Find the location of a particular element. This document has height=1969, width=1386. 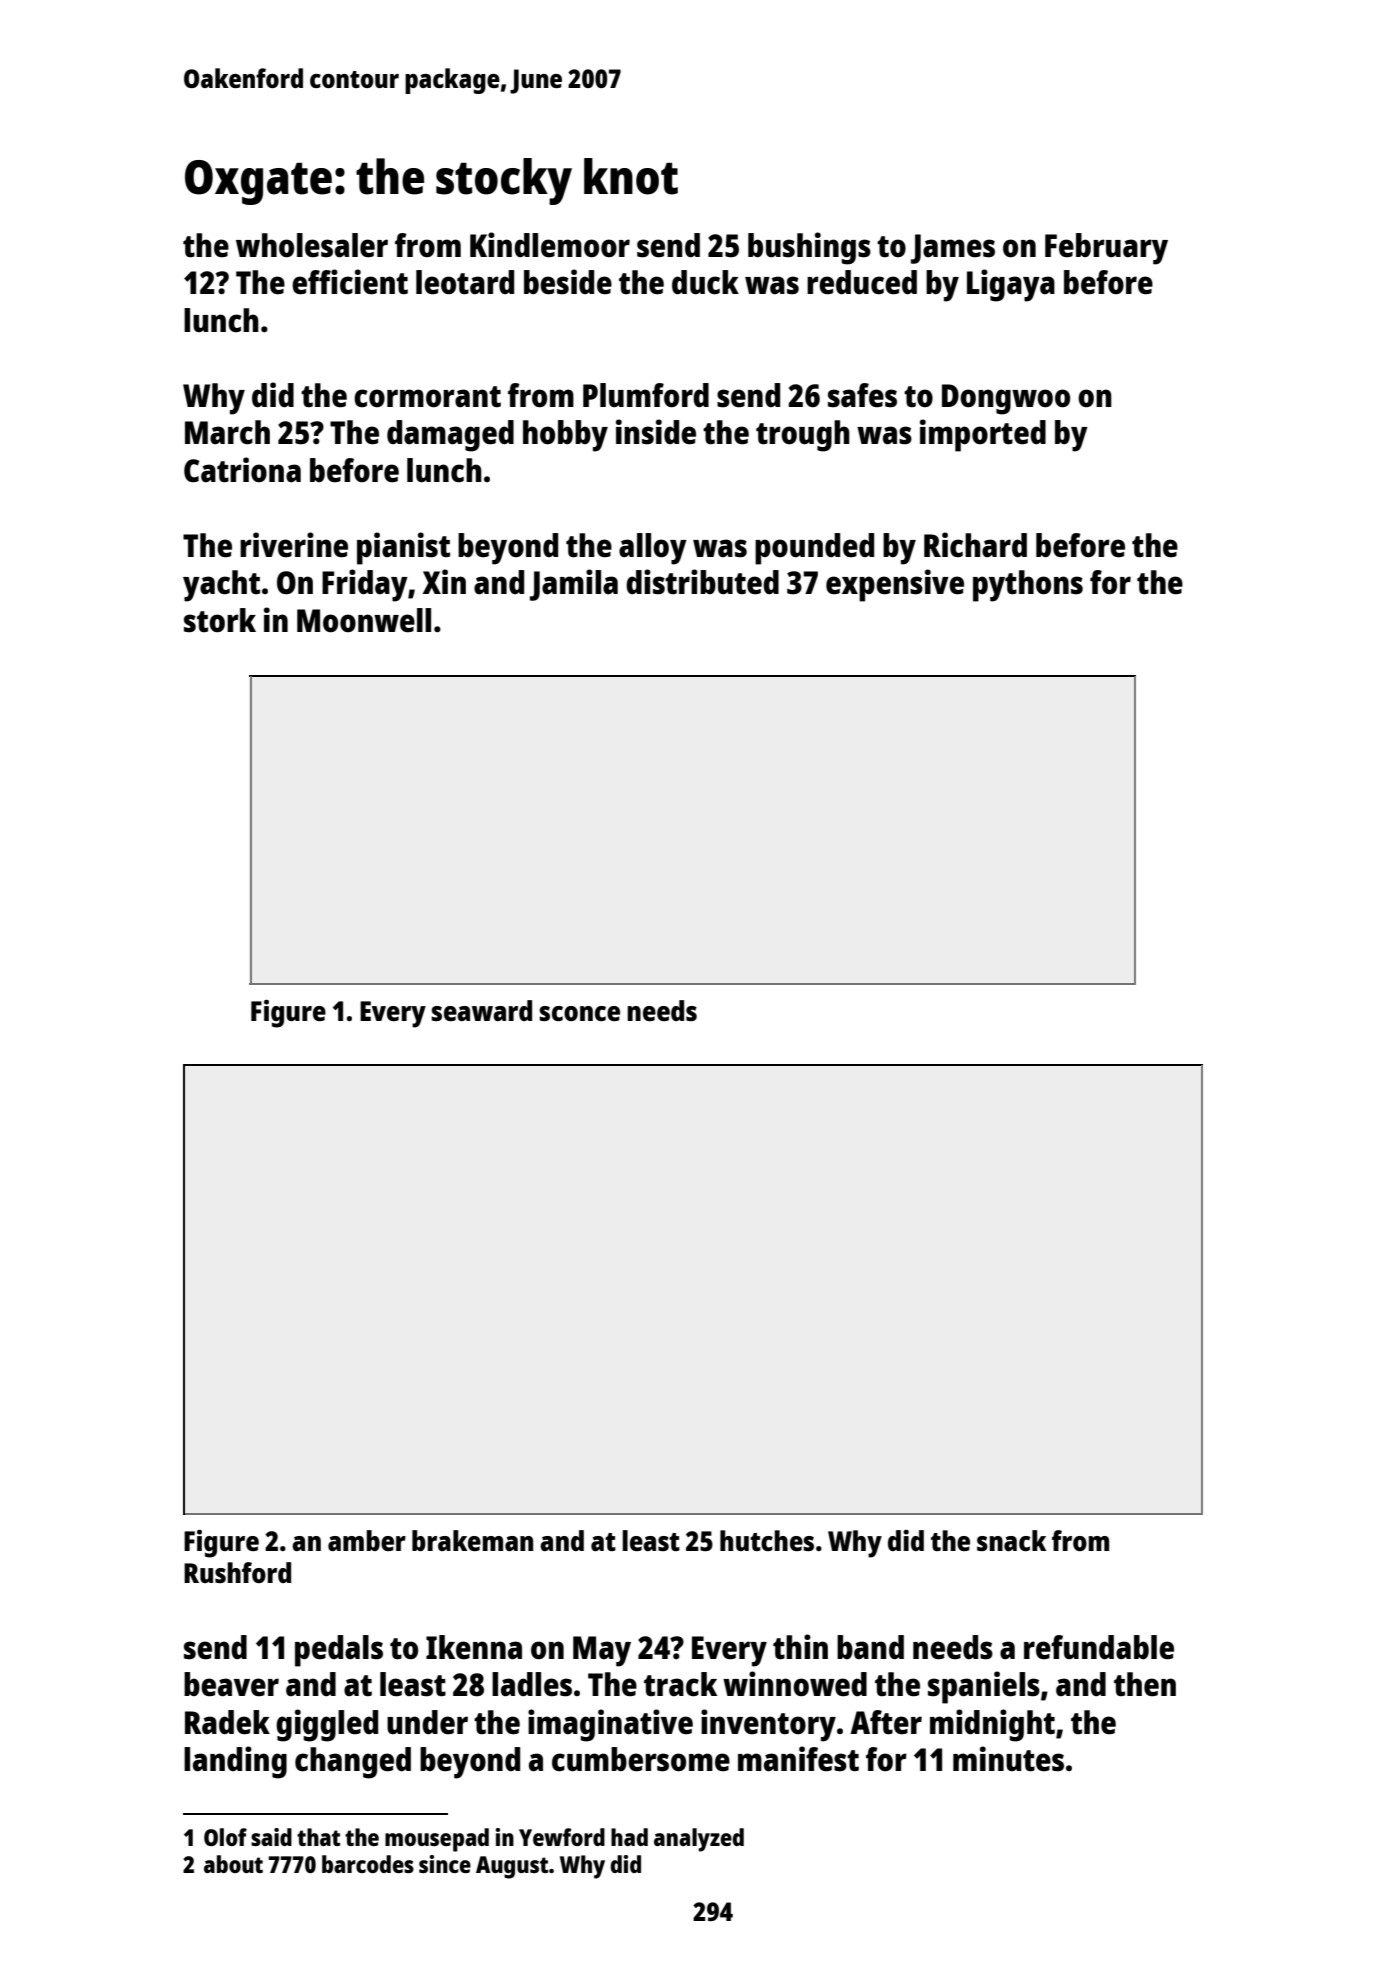

pythons is located at coordinates (1028, 586).
